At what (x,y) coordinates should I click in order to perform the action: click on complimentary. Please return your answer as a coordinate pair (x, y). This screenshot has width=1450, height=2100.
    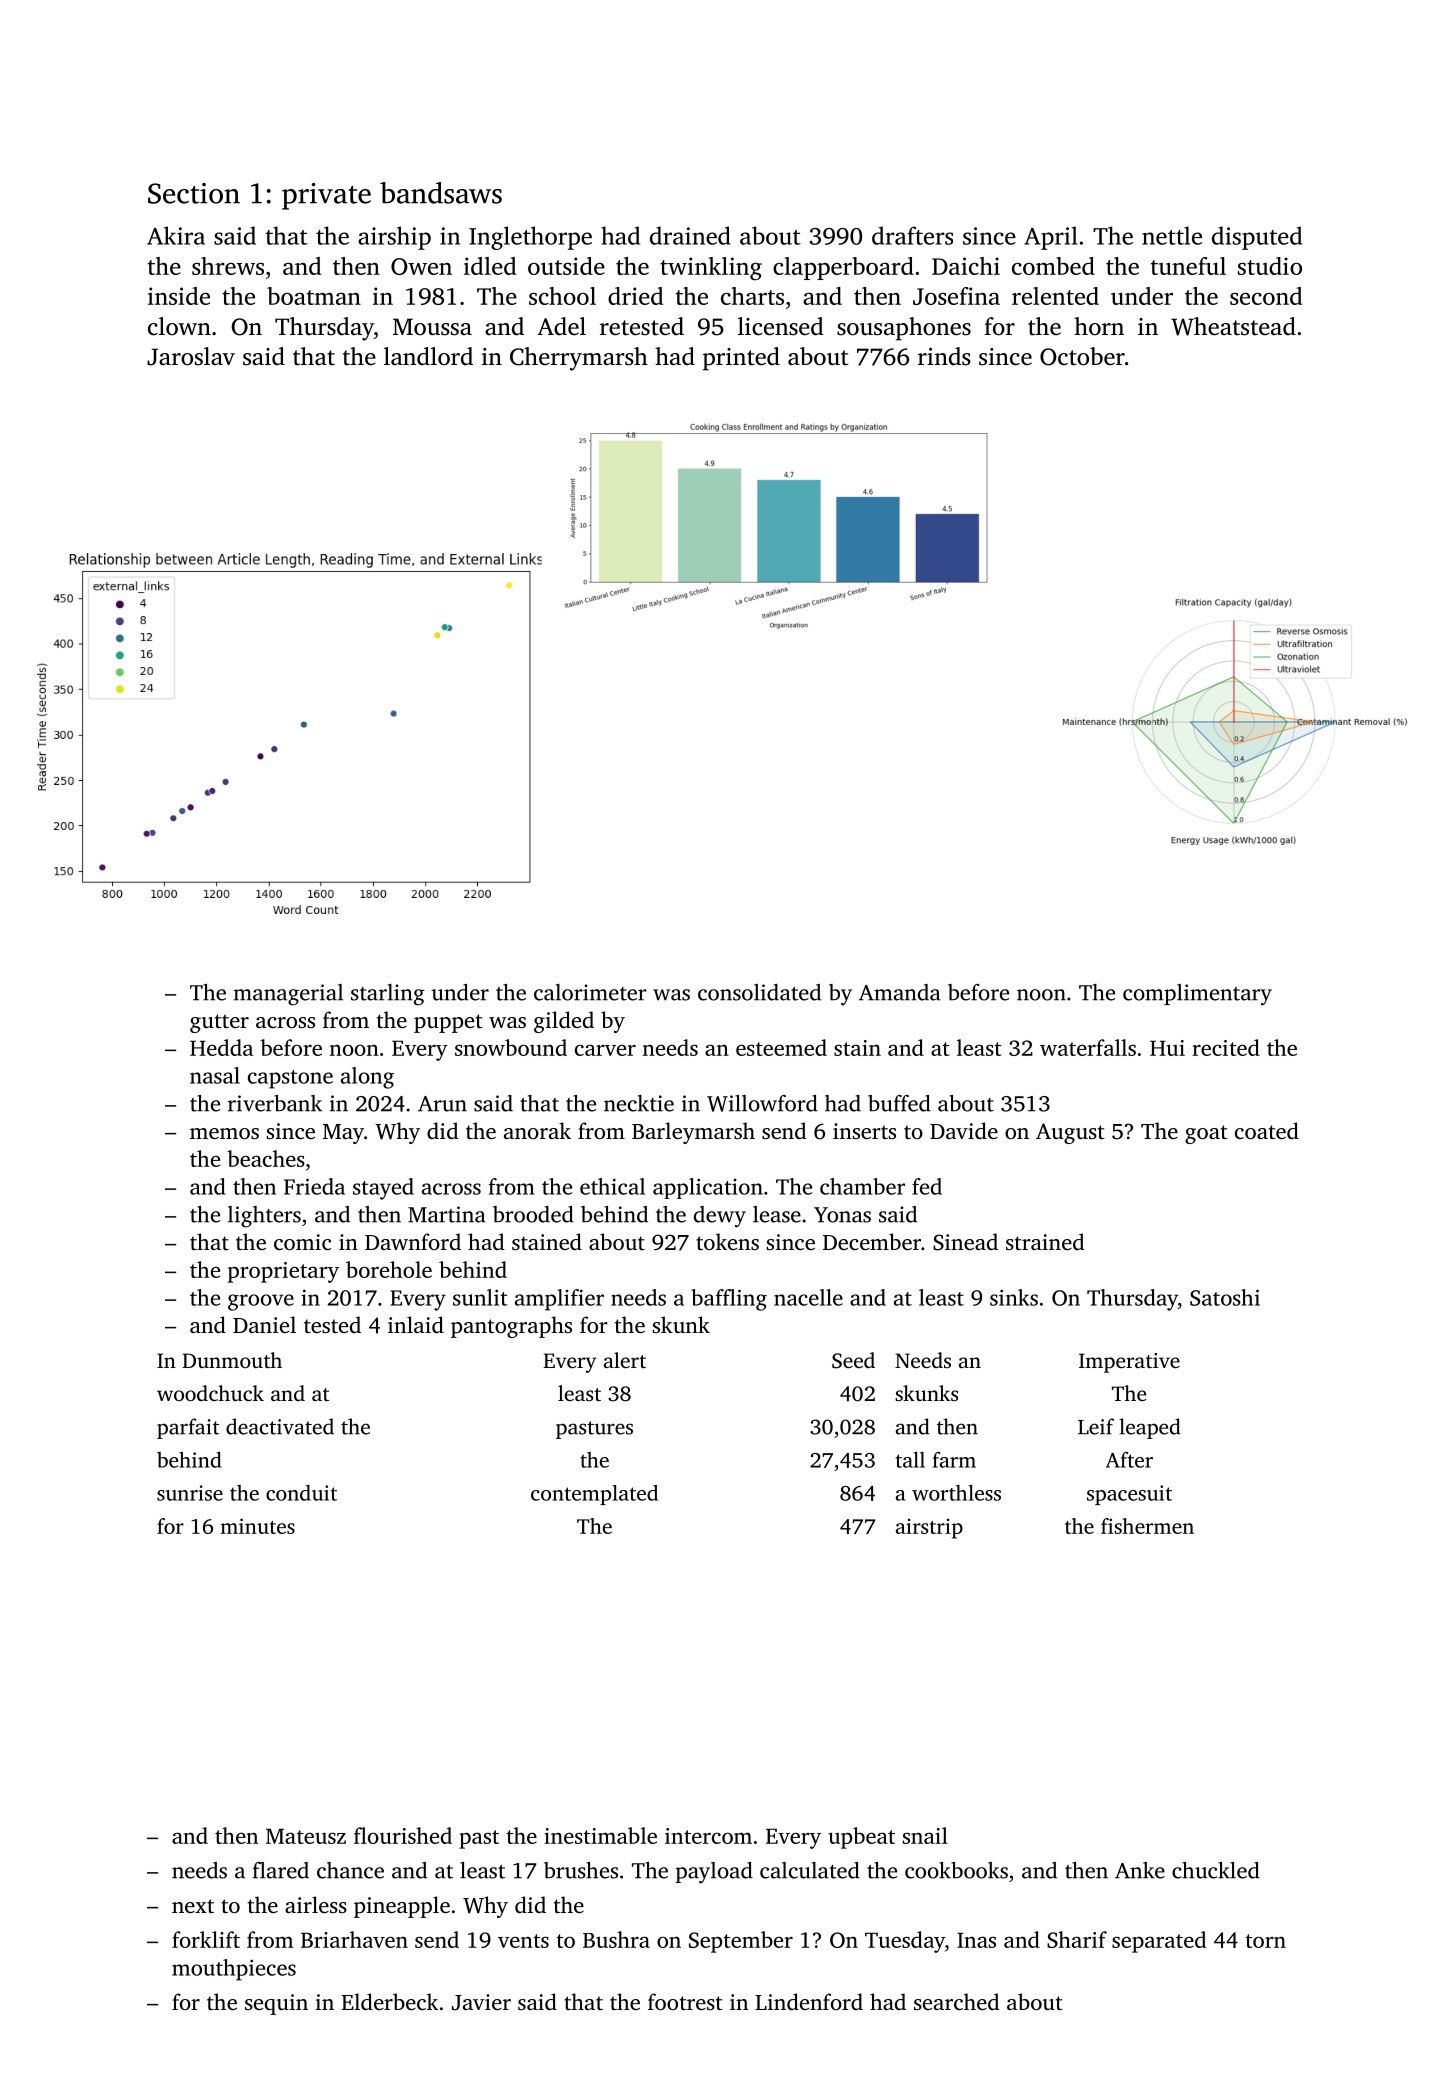
    Looking at the image, I should click on (1197, 995).
